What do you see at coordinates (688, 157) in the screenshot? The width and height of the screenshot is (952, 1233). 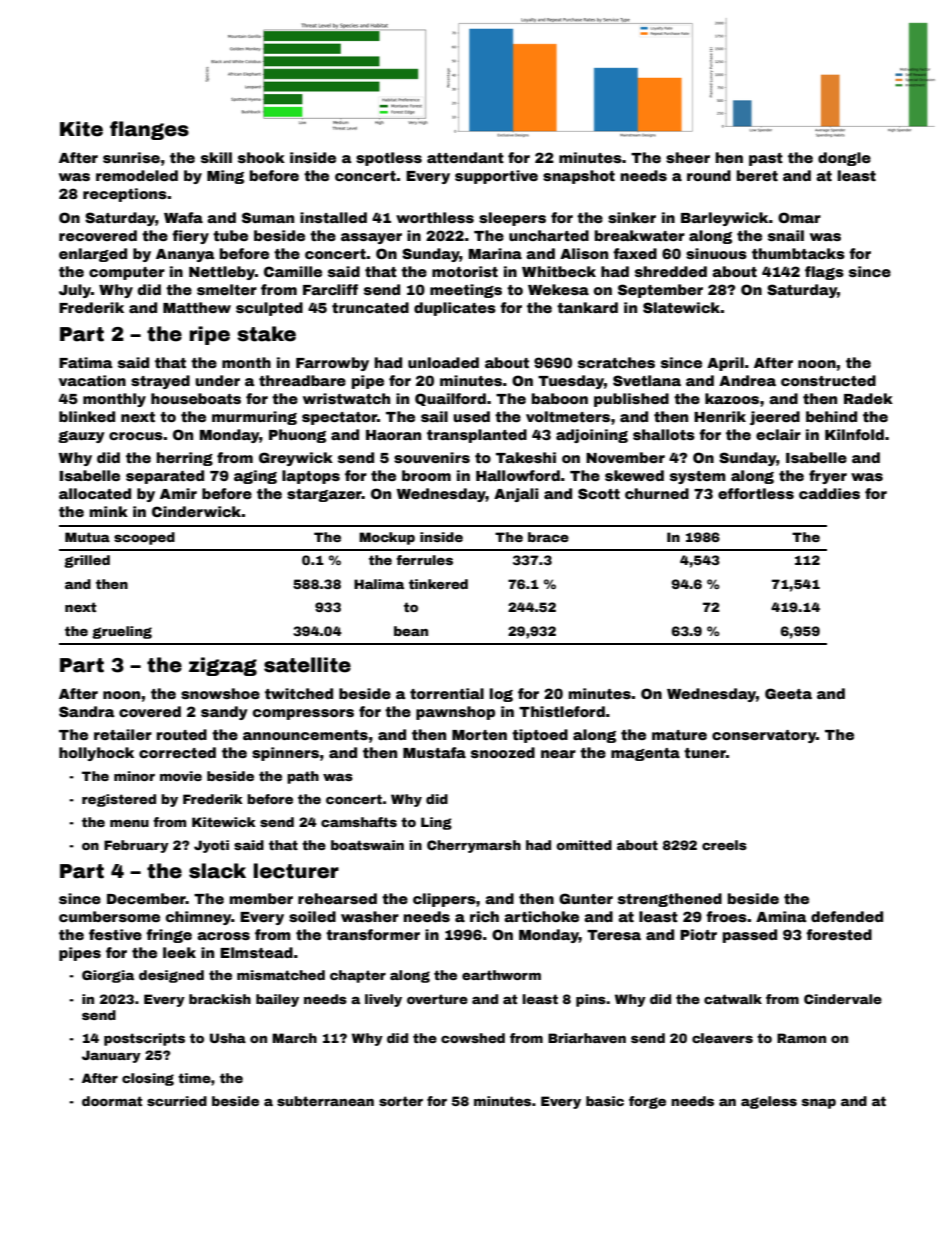 I see `sheer` at bounding box center [688, 157].
